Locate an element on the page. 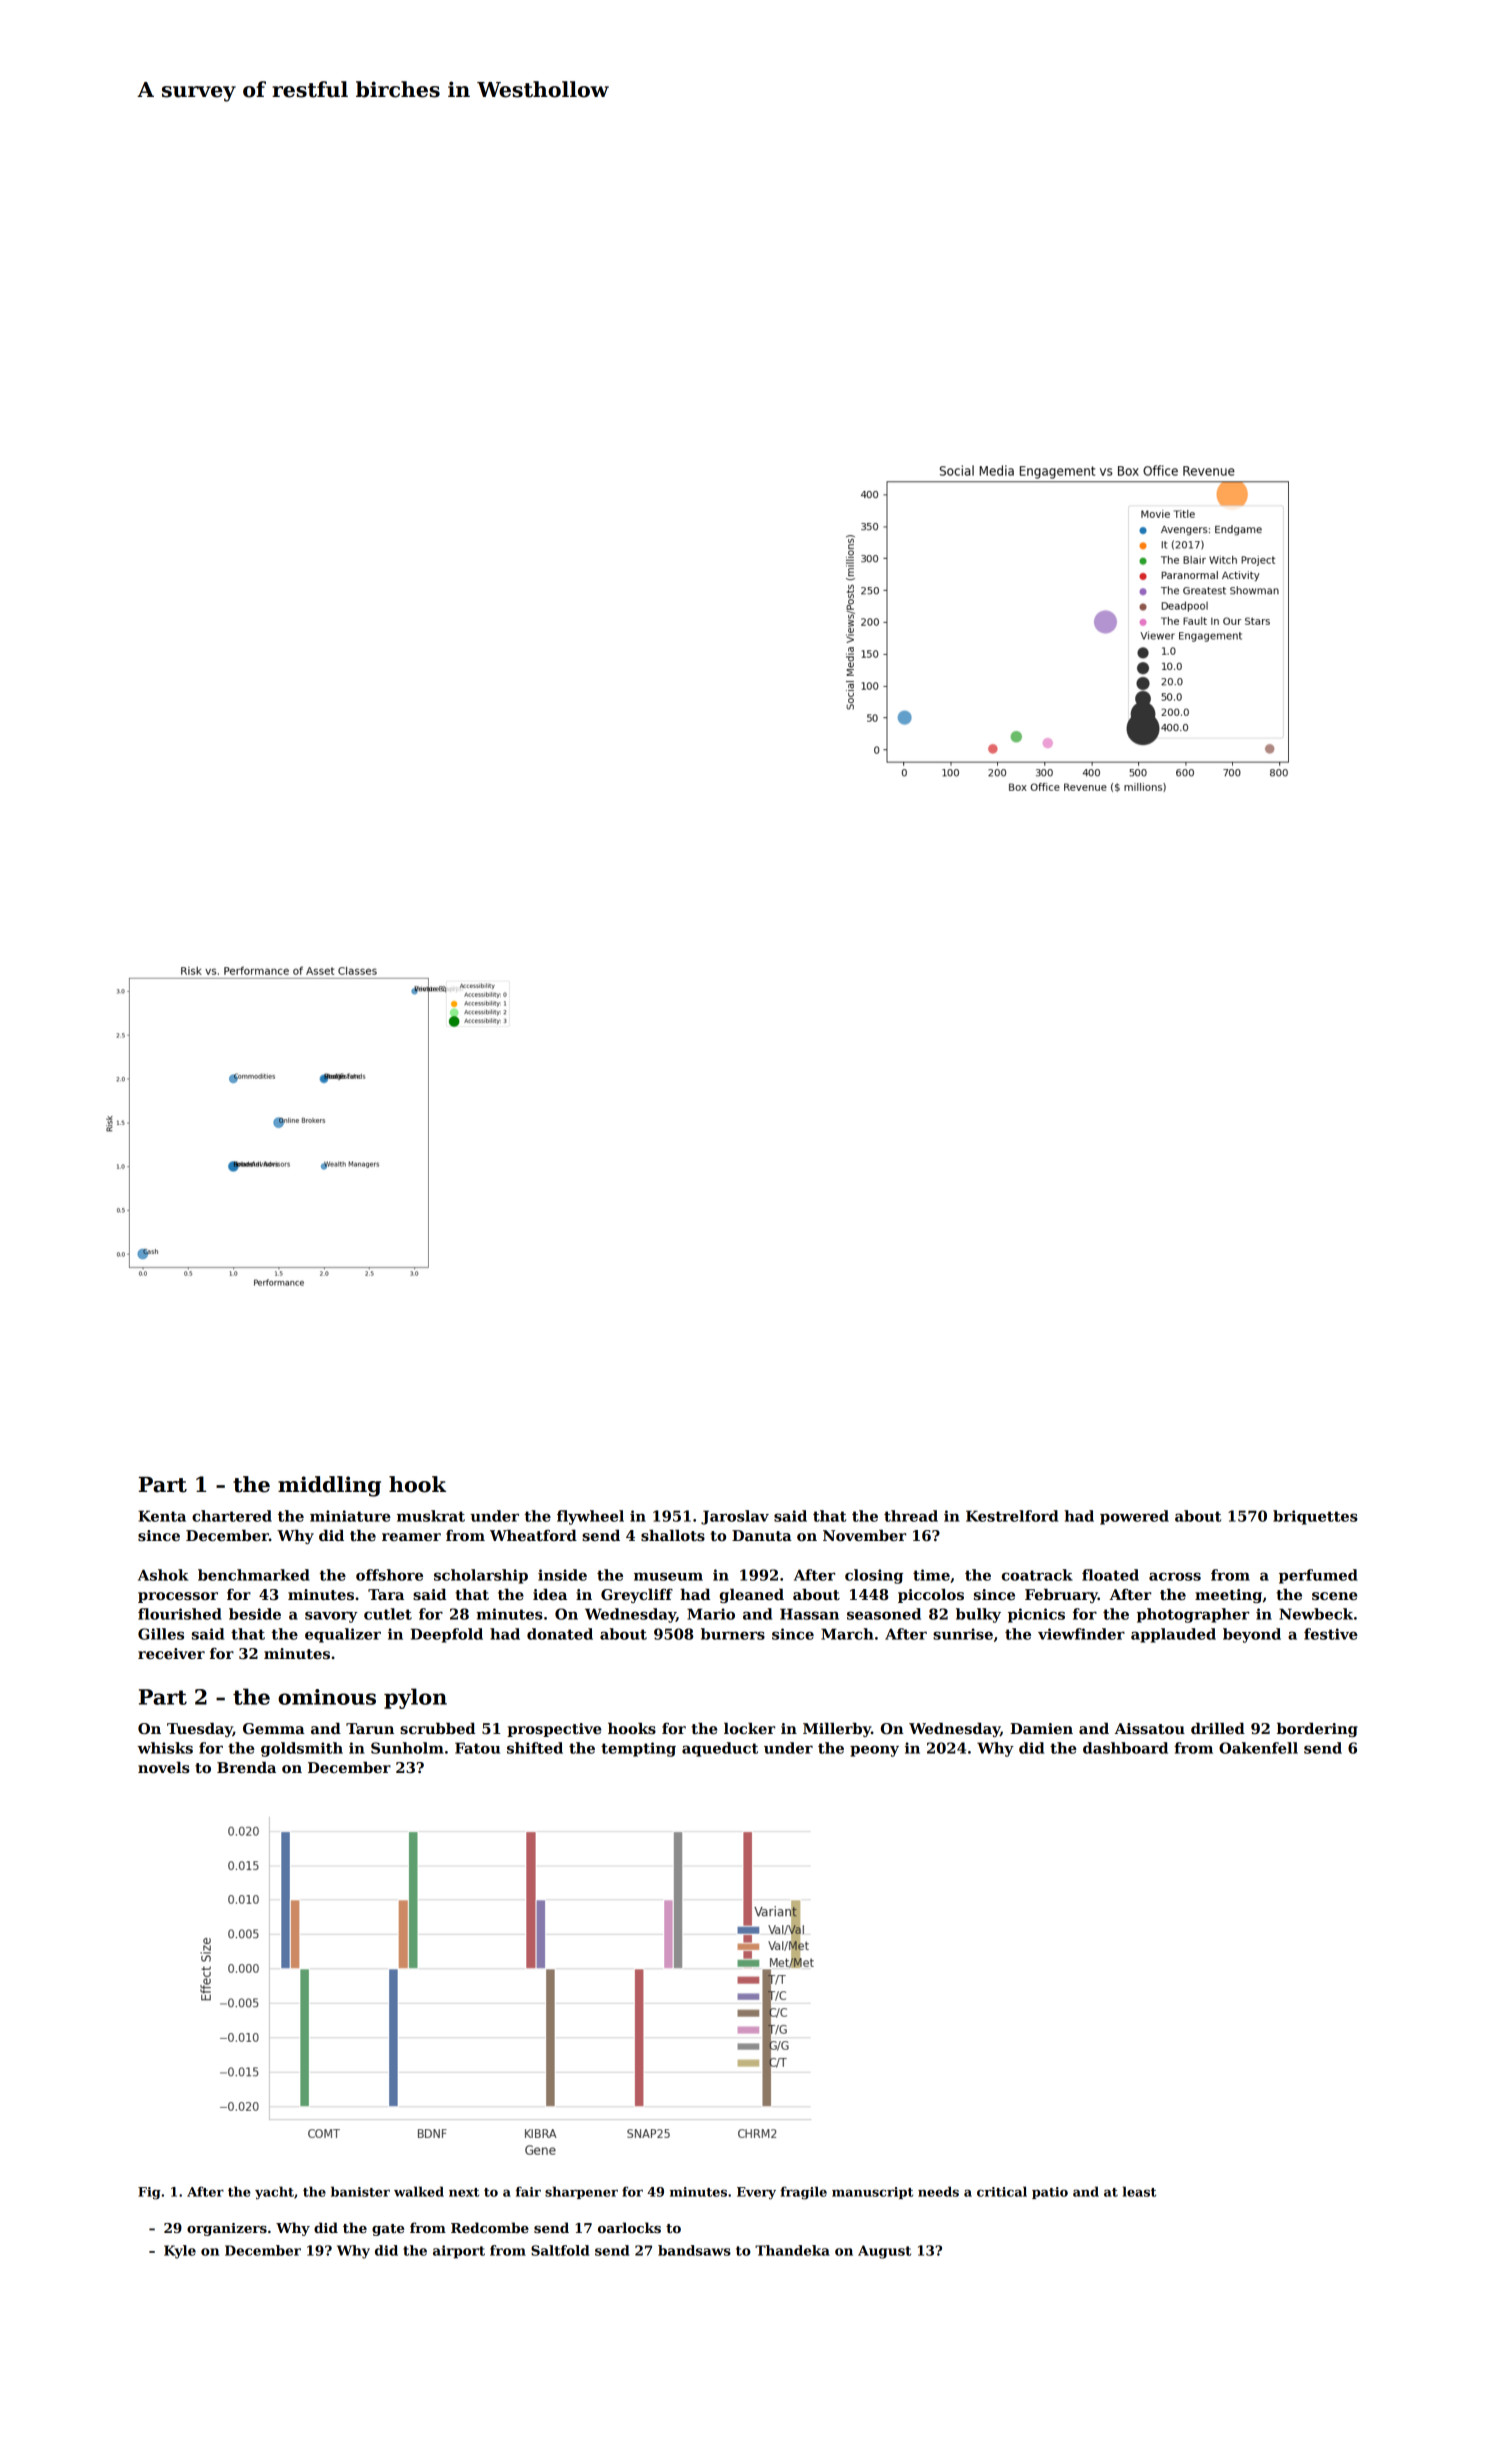  least is located at coordinates (1139, 2191).
